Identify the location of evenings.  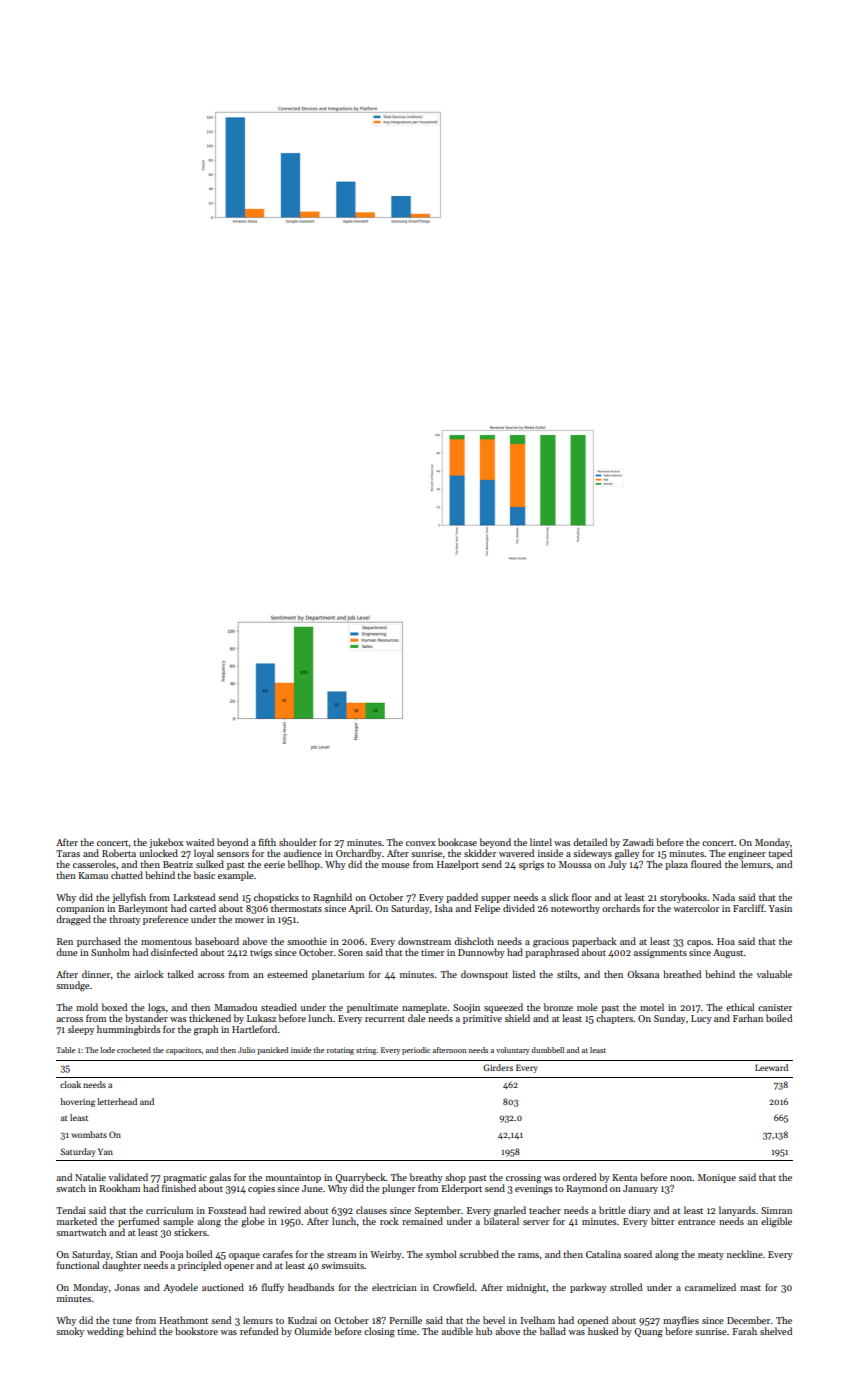
(533, 1190).
